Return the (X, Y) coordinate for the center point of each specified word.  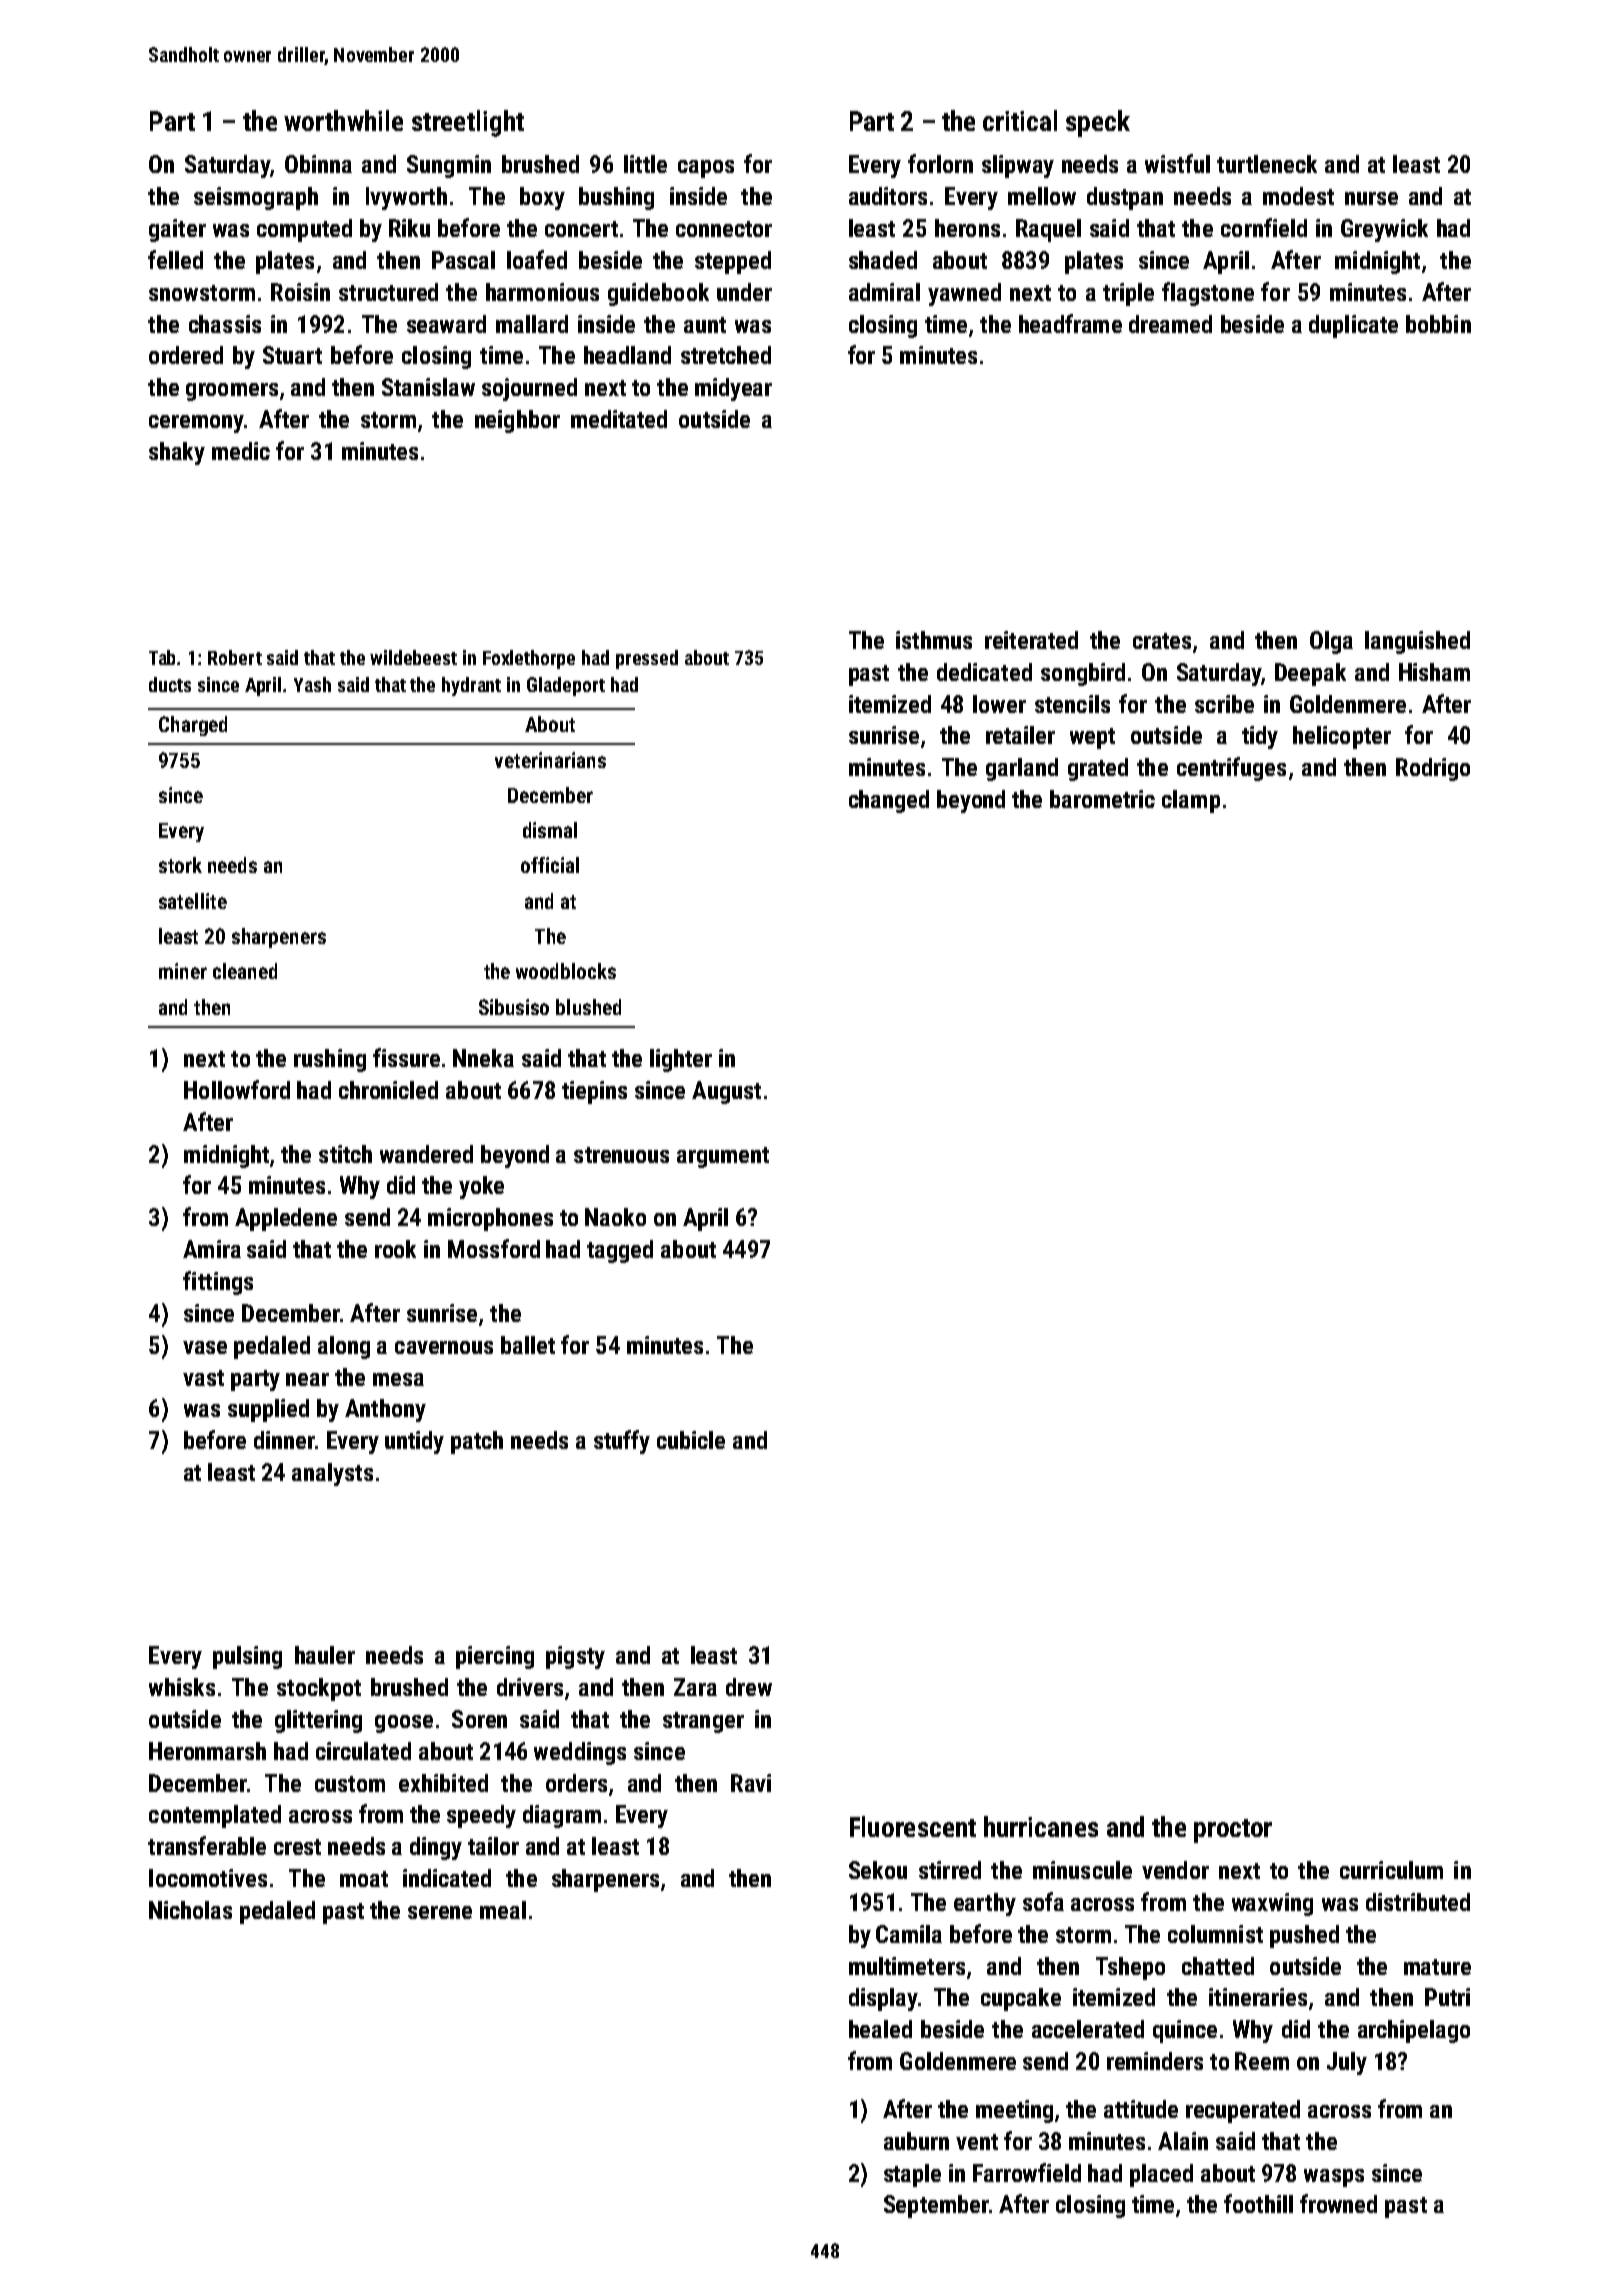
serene (440, 1912)
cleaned (245, 971)
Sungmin (449, 166)
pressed (647, 659)
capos (706, 169)
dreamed (1170, 324)
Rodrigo (1433, 769)
